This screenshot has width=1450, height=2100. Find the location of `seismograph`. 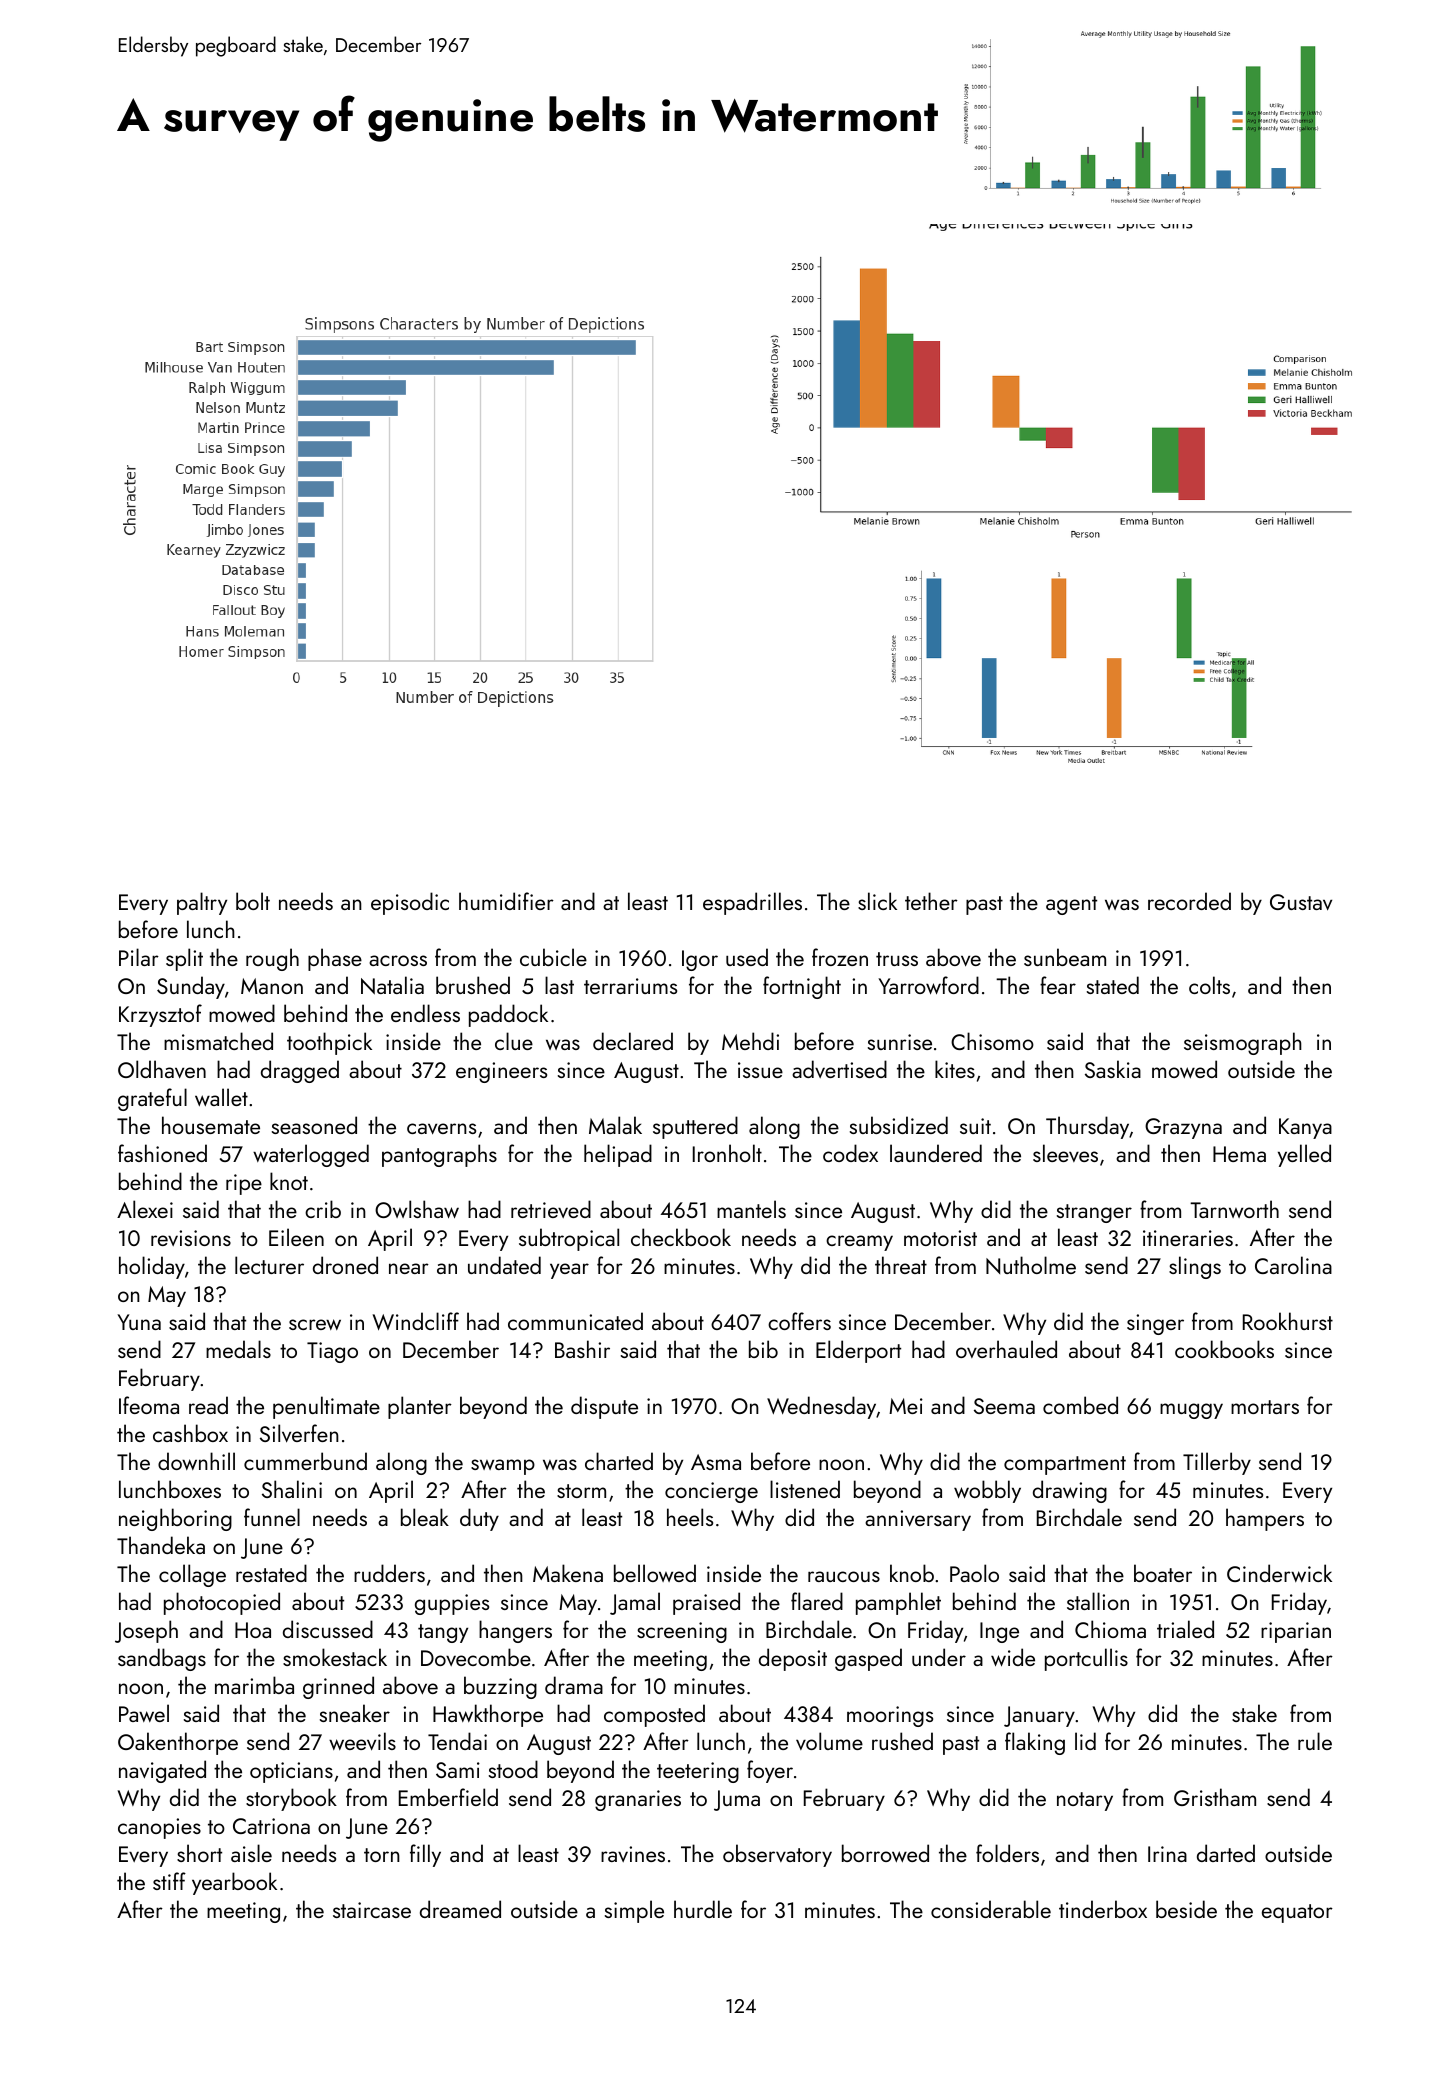

seismograph is located at coordinates (1243, 1043).
